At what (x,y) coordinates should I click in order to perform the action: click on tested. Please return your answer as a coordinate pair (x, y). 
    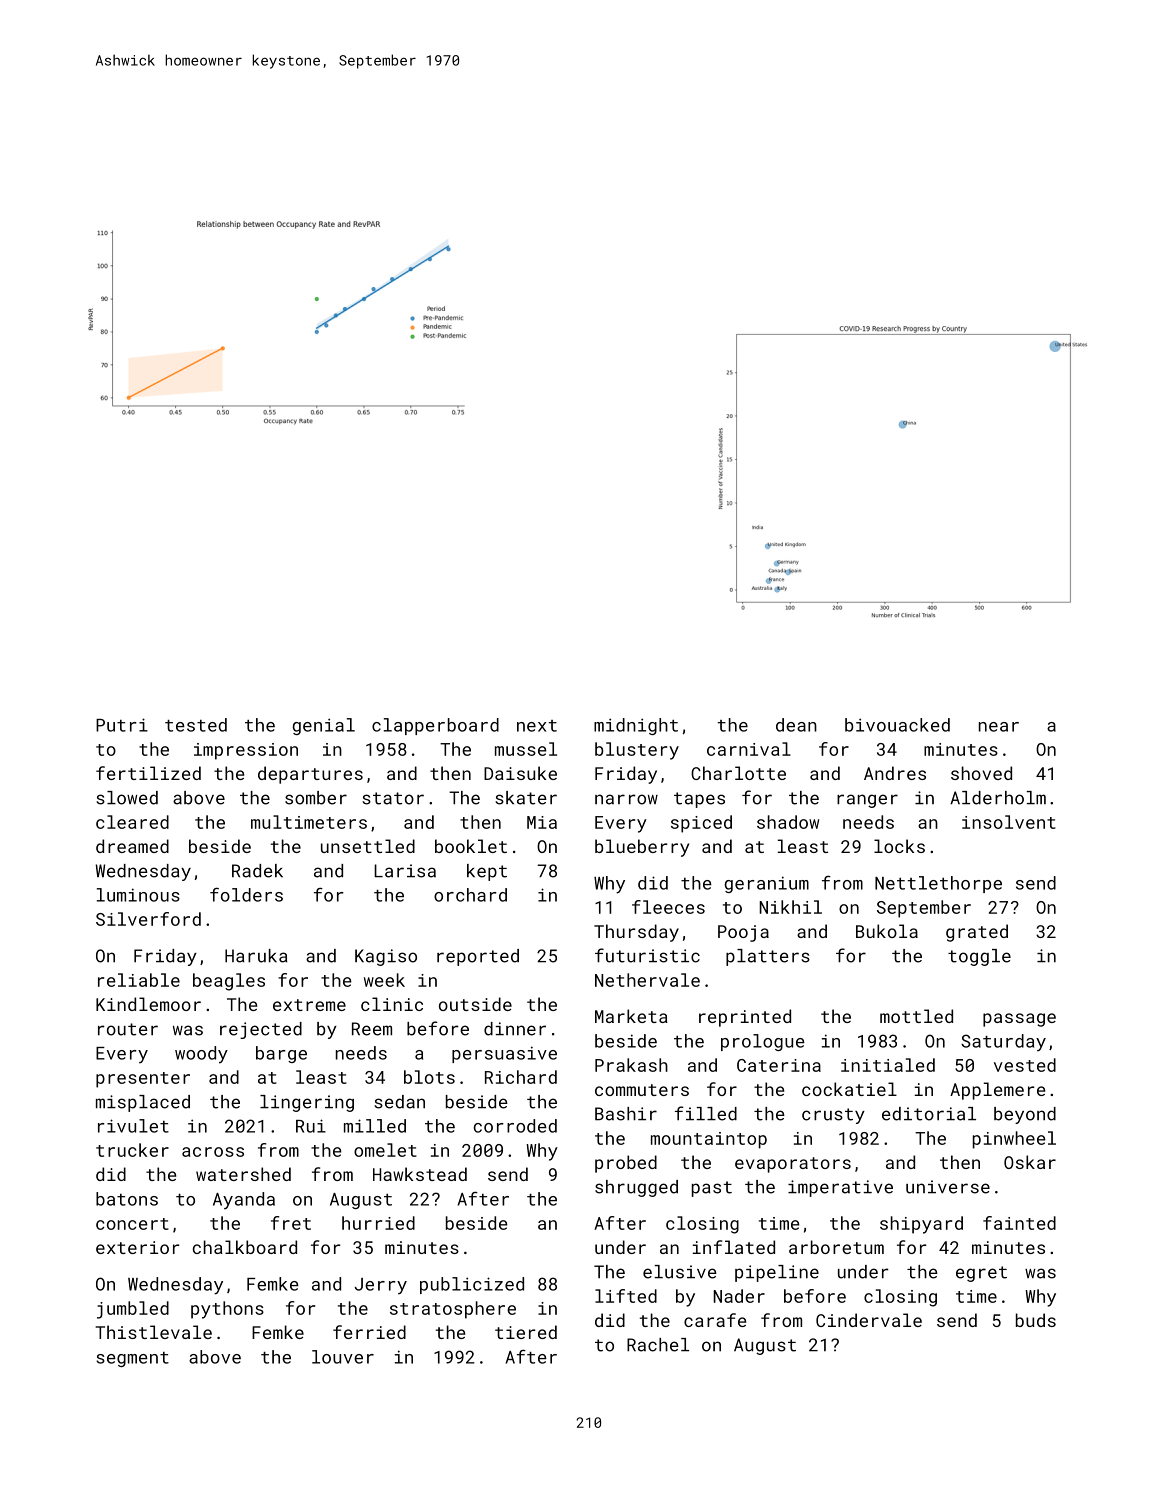
    Looking at the image, I should click on (196, 725).
